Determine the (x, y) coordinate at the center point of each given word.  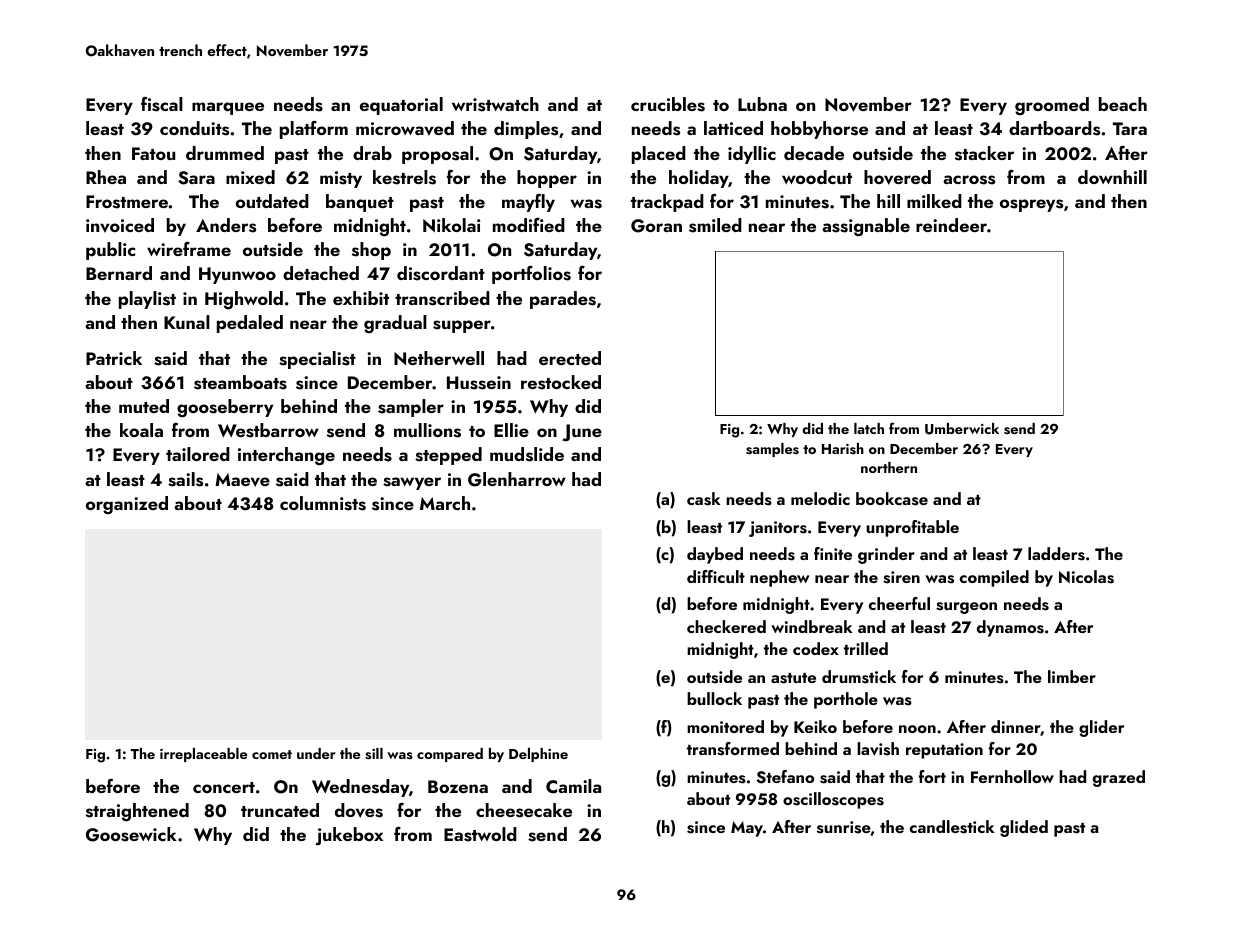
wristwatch (495, 104)
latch (869, 428)
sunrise (844, 827)
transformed (733, 749)
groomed (1052, 106)
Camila (573, 786)
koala (141, 430)
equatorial (401, 106)
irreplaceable (203, 755)
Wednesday (360, 788)
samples (772, 450)
